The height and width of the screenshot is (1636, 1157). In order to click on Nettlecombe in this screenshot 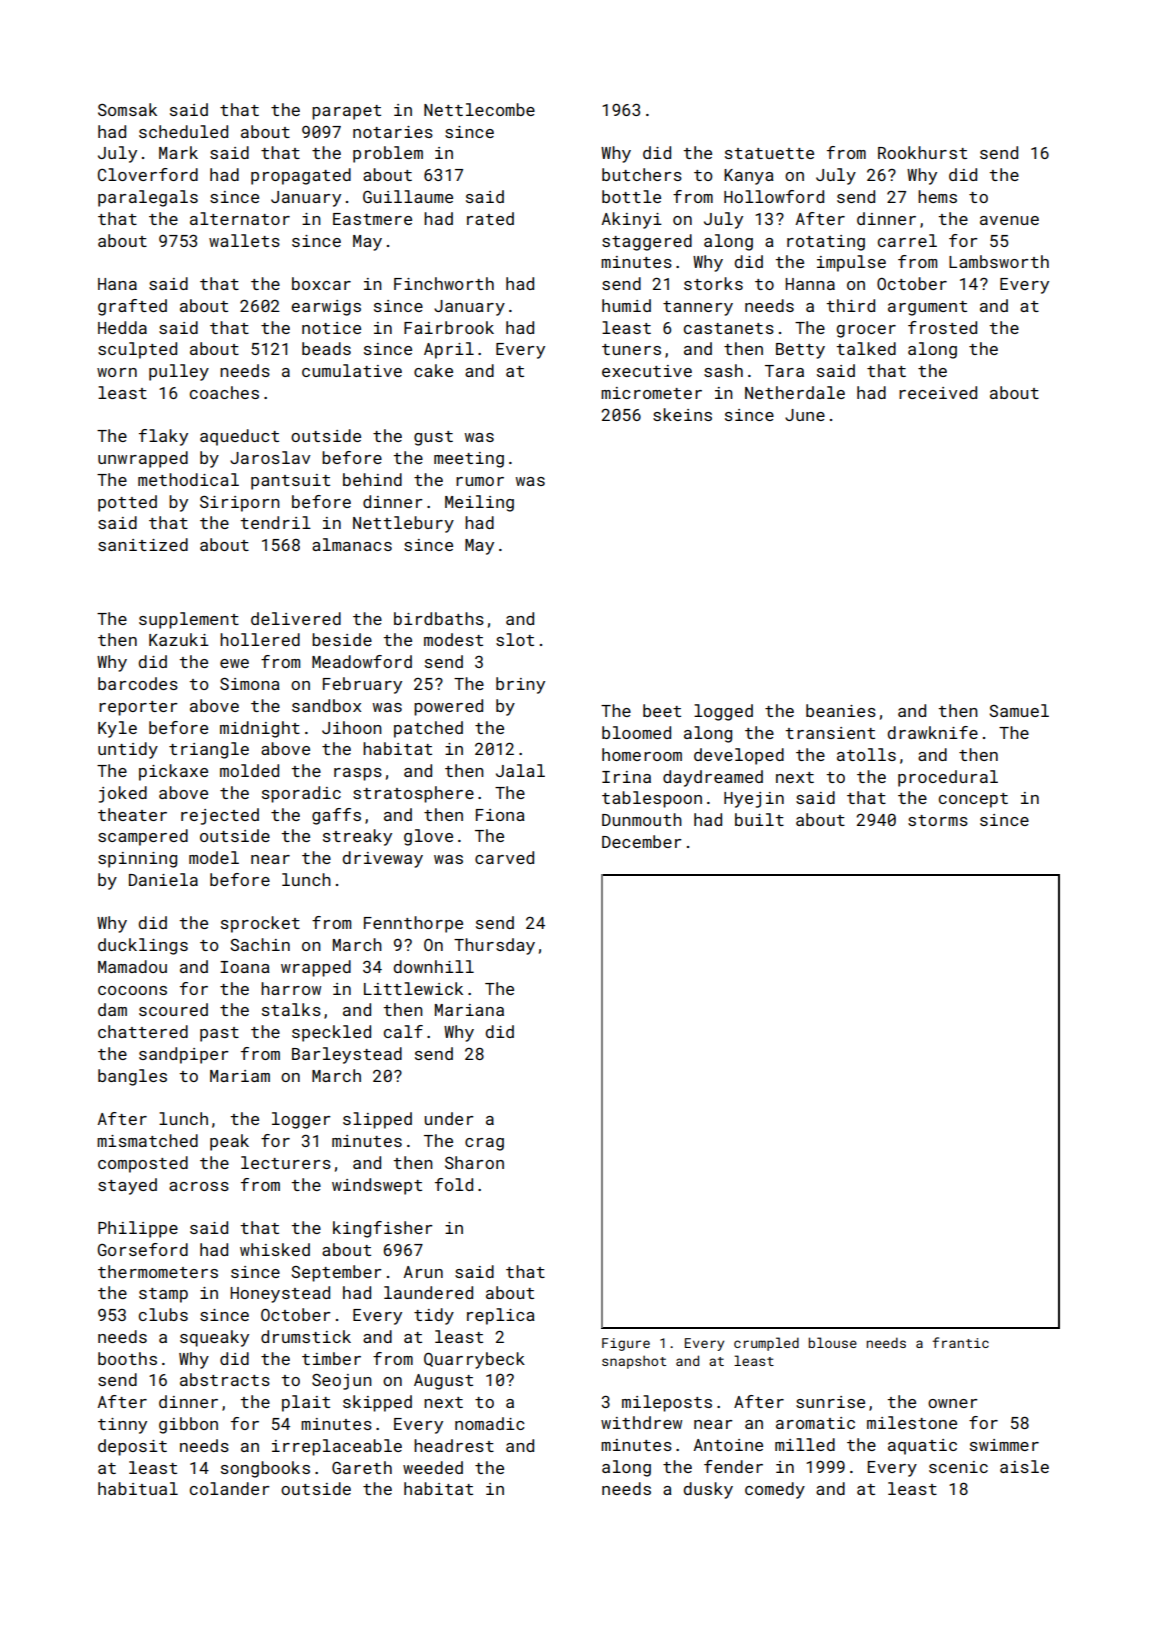, I will do `click(479, 109)`.
